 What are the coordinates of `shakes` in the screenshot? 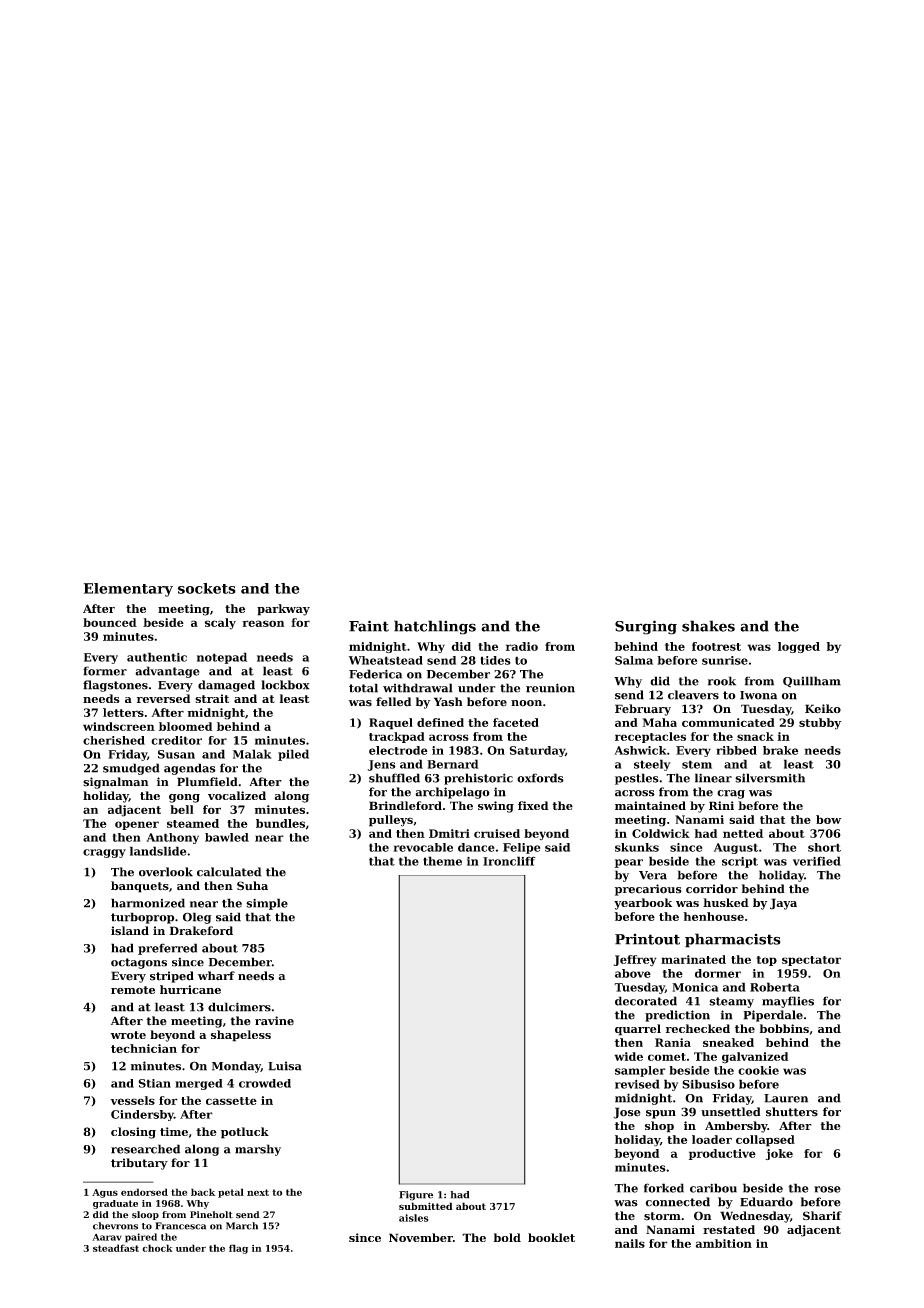 It's located at (708, 626).
